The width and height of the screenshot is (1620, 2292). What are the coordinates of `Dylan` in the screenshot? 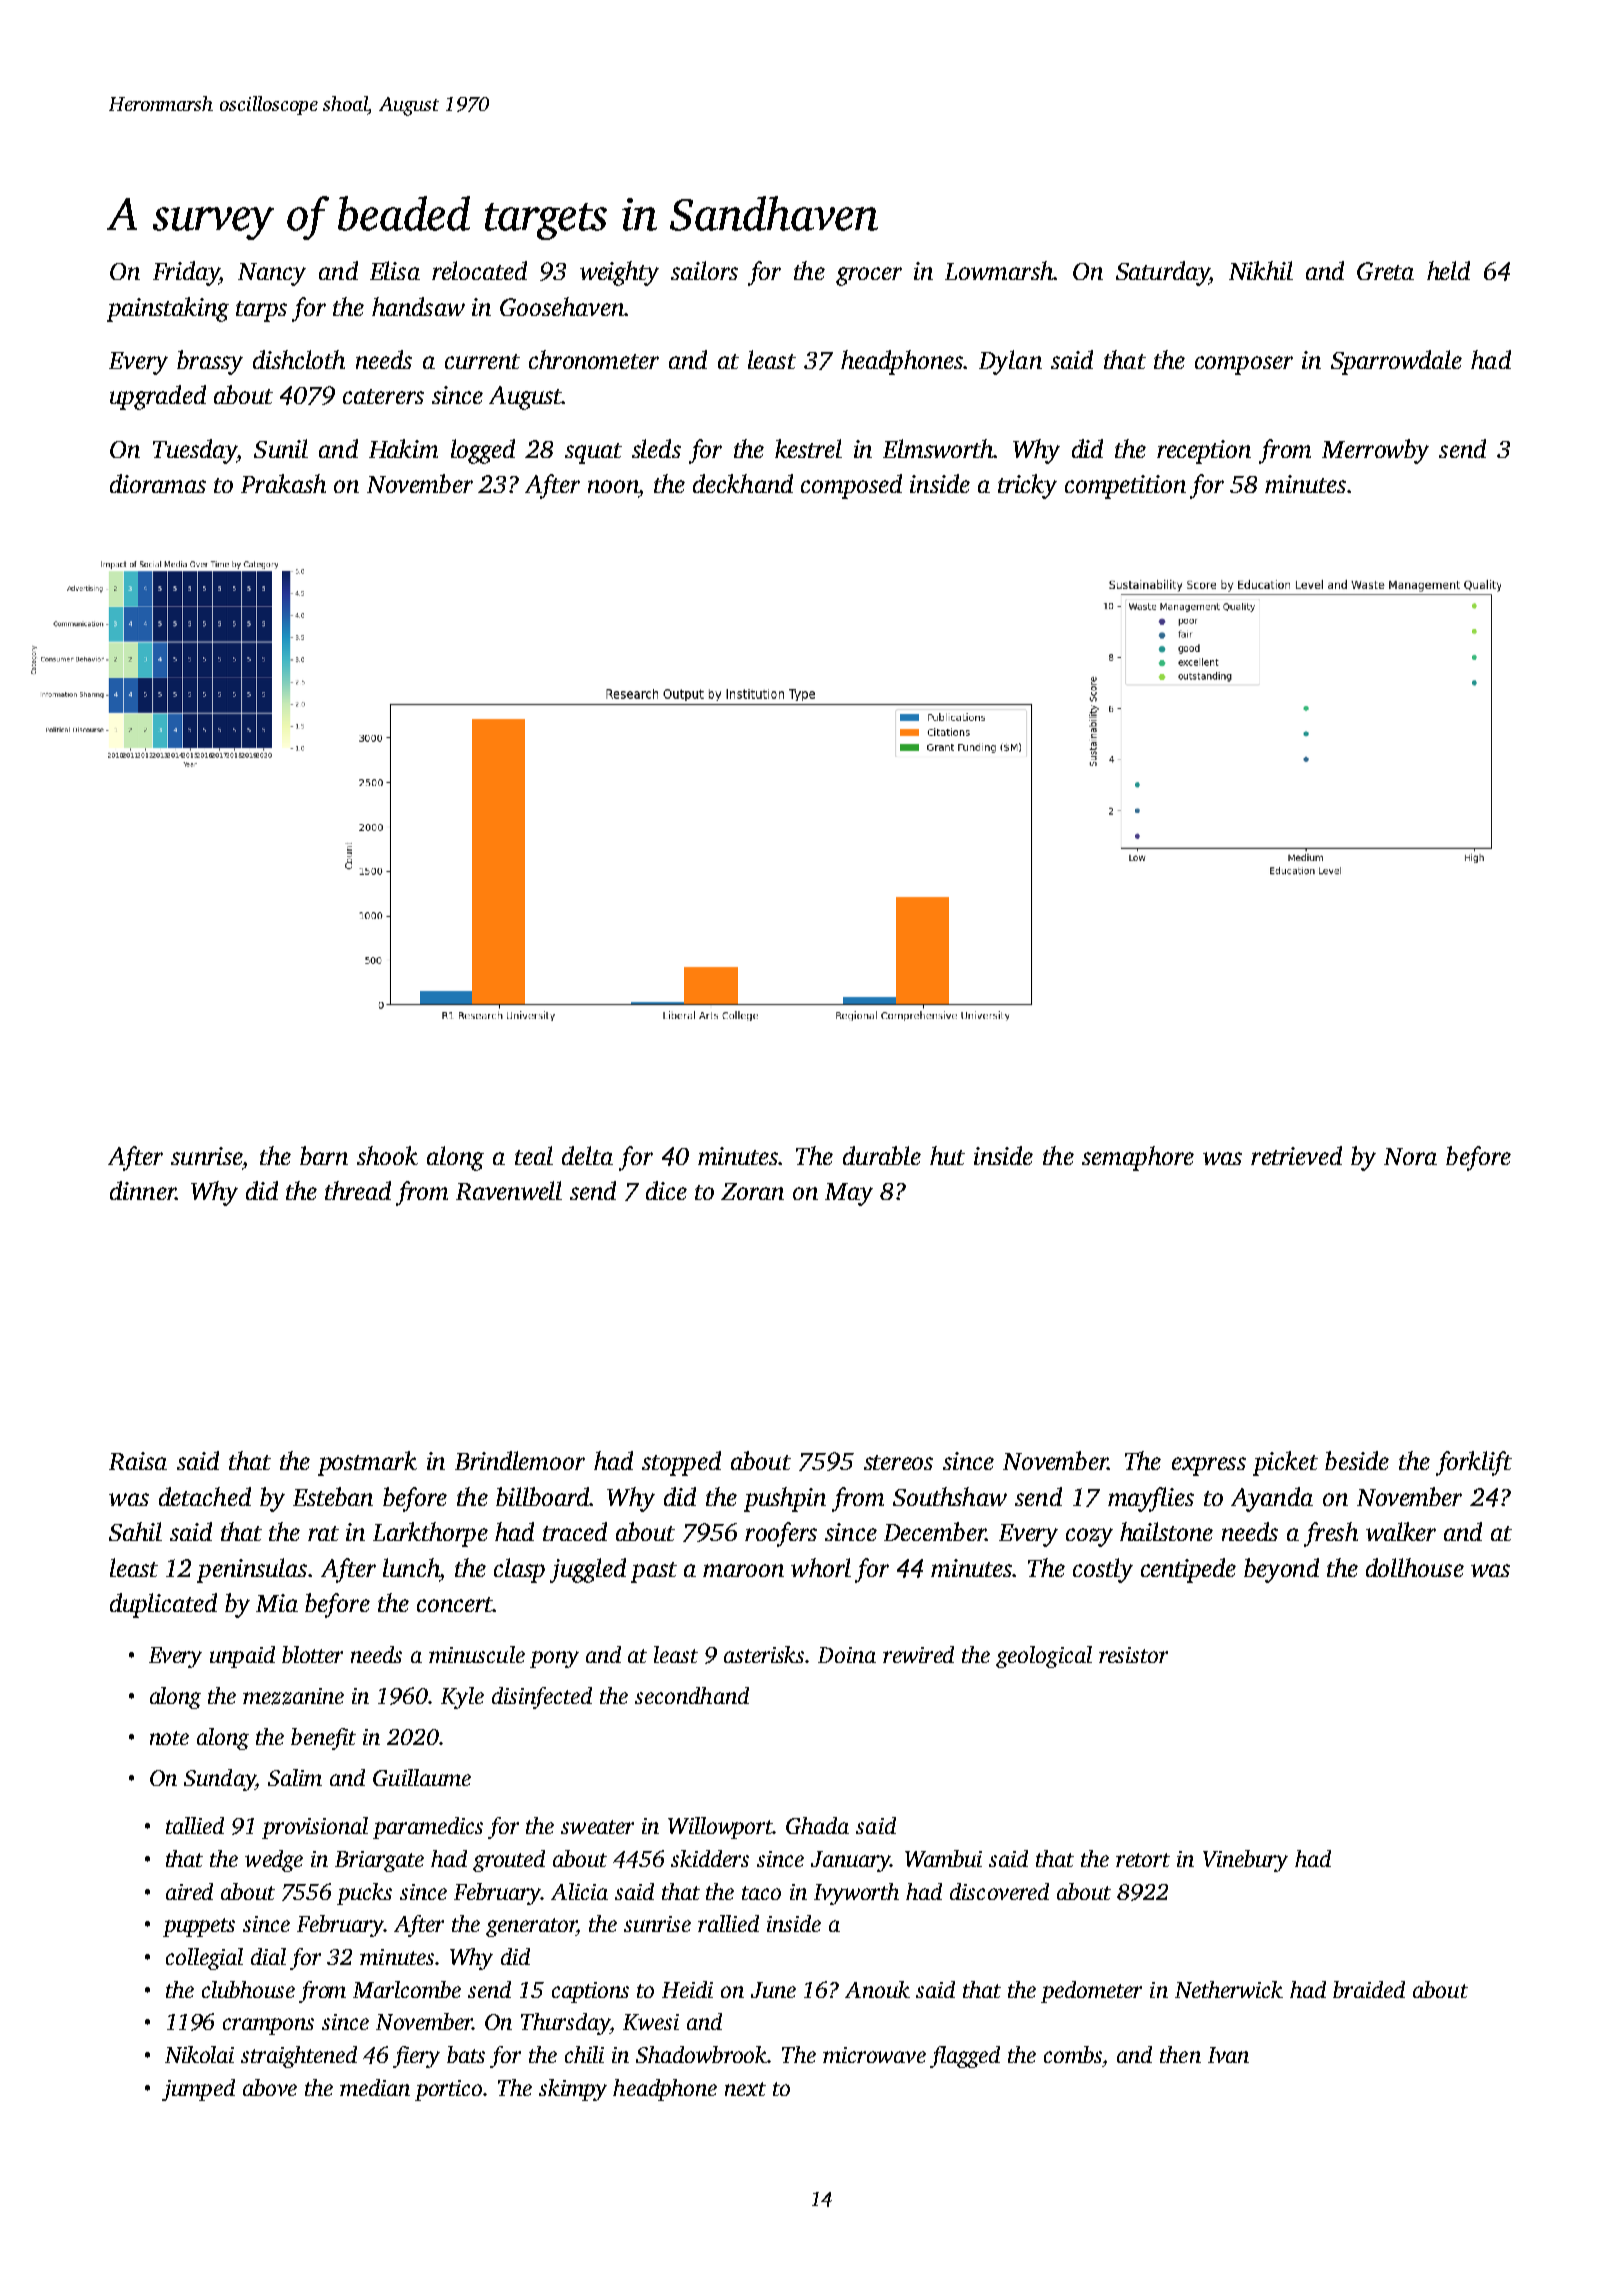 It's located at (1010, 362).
